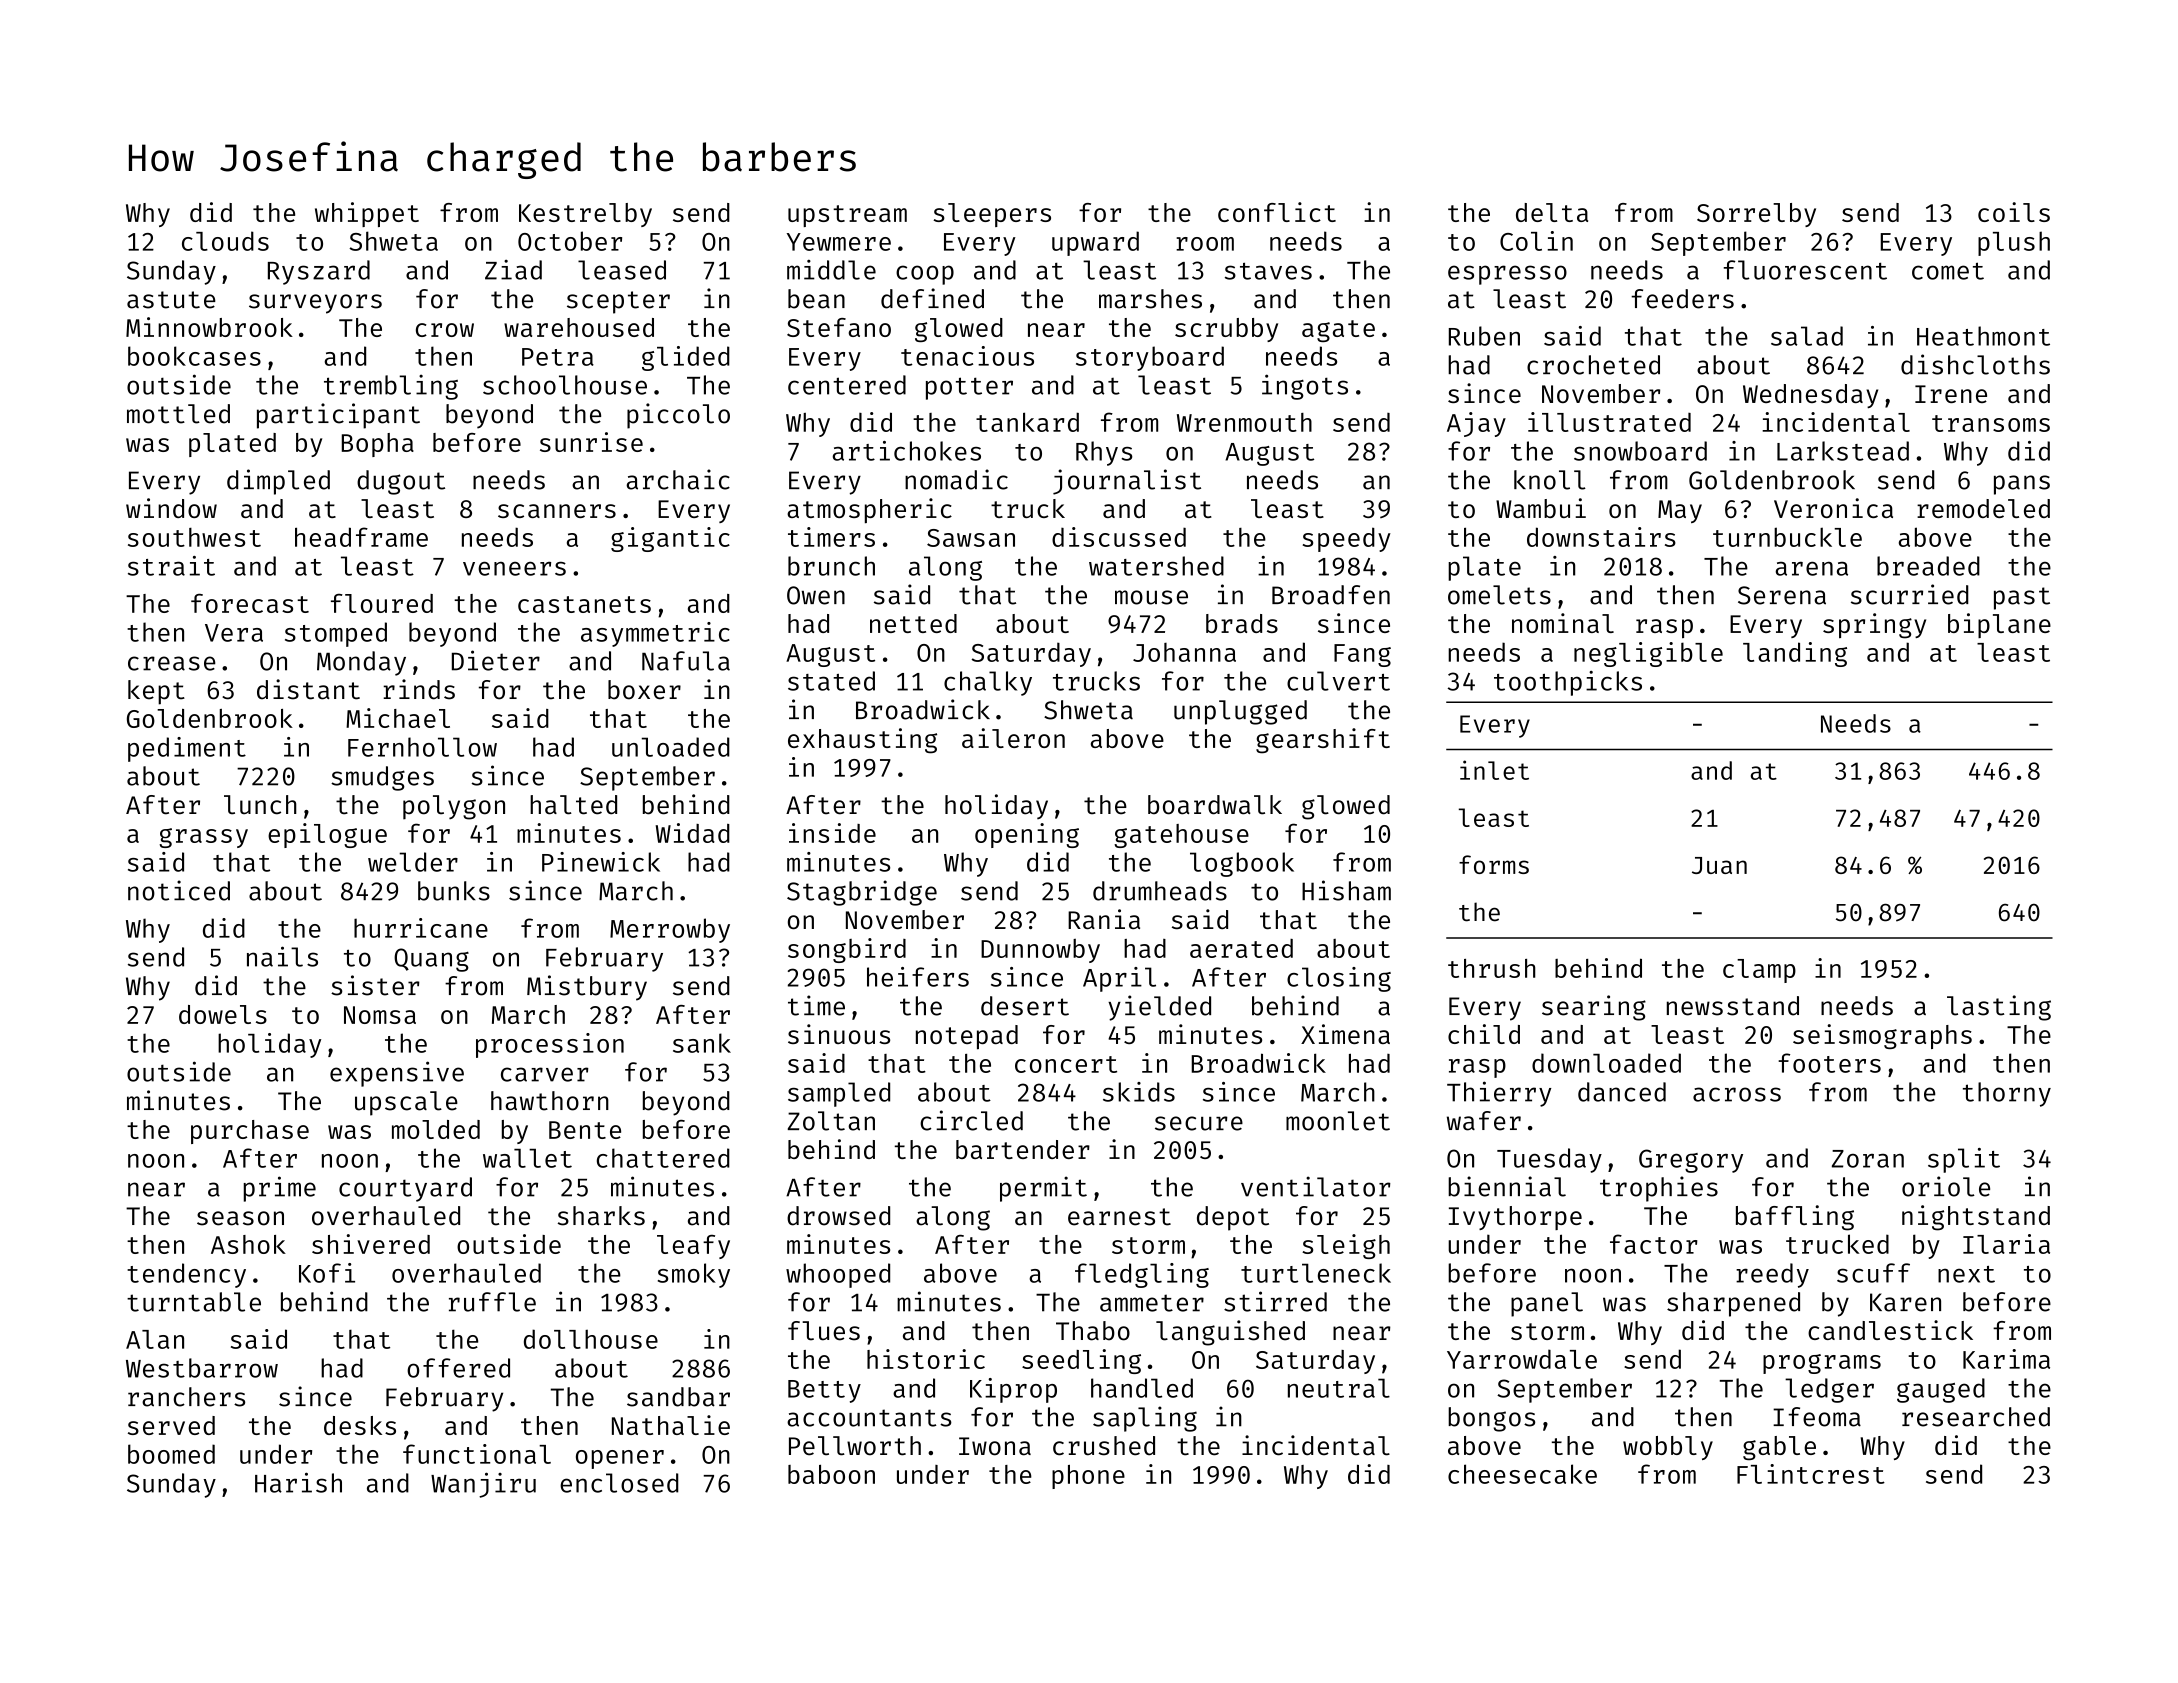 The height and width of the screenshot is (1683, 2178). What do you see at coordinates (1226, 330) in the screenshot?
I see `scrubby` at bounding box center [1226, 330].
